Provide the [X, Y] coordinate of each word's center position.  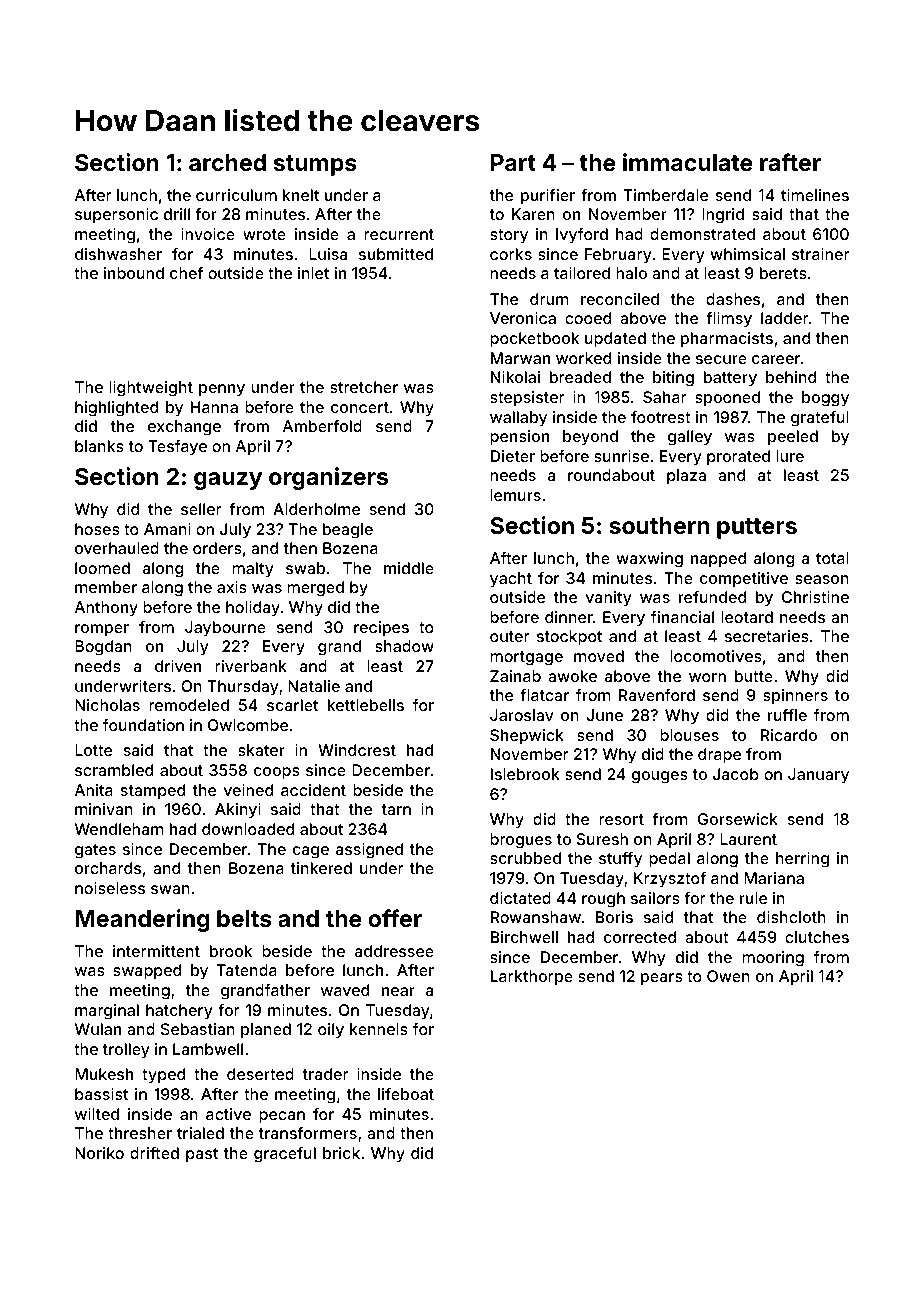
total [832, 558]
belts [244, 918]
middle [409, 568]
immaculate [688, 162]
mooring [773, 959]
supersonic [116, 216]
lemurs [515, 495]
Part [513, 162]
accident [313, 790]
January [818, 776]
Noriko [99, 1153]
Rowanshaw [536, 917]
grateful [820, 419]
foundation [143, 725]
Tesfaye [177, 448]
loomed [102, 568]
